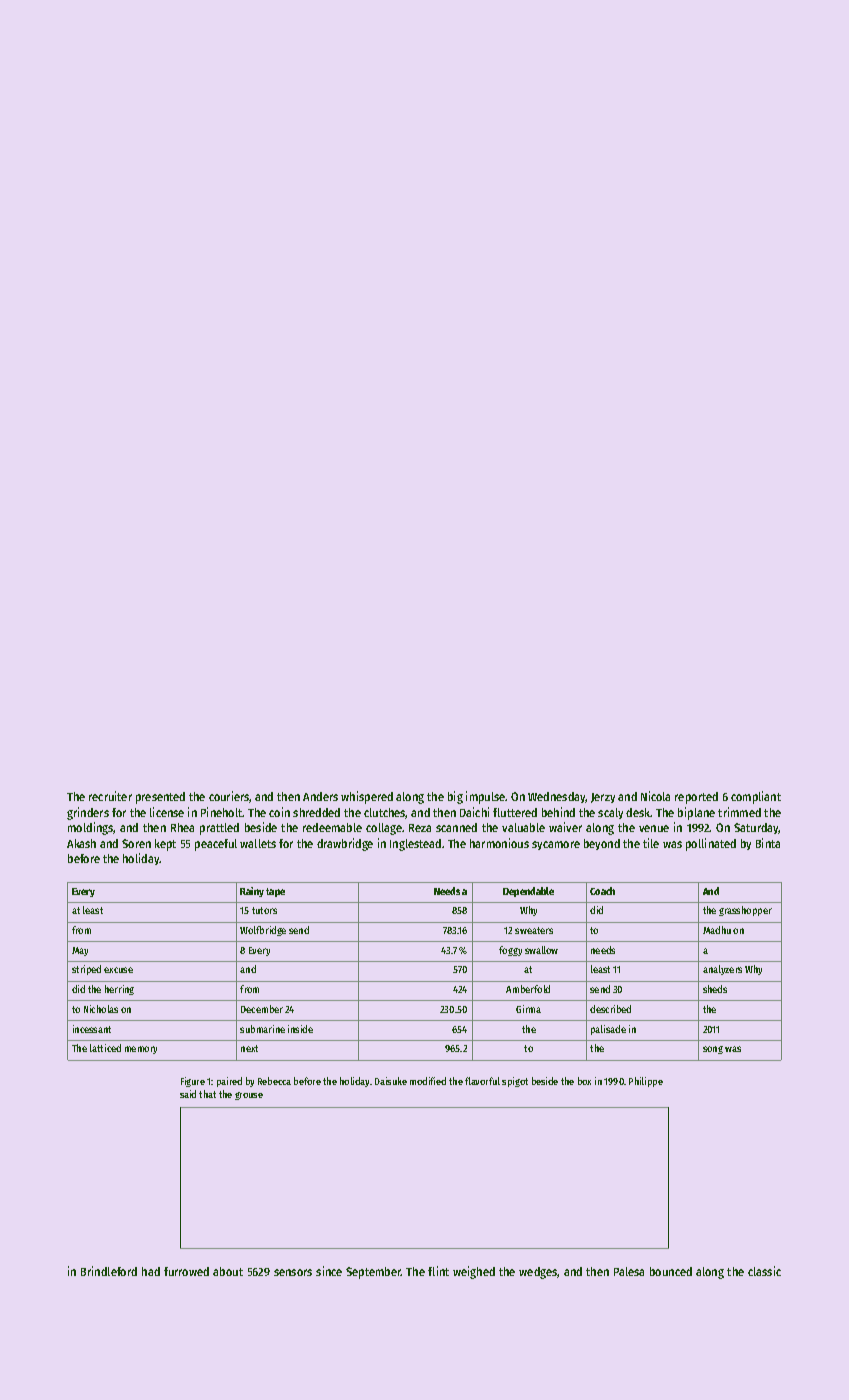  What do you see at coordinates (717, 930) in the screenshot?
I see `Madhu` at bounding box center [717, 930].
